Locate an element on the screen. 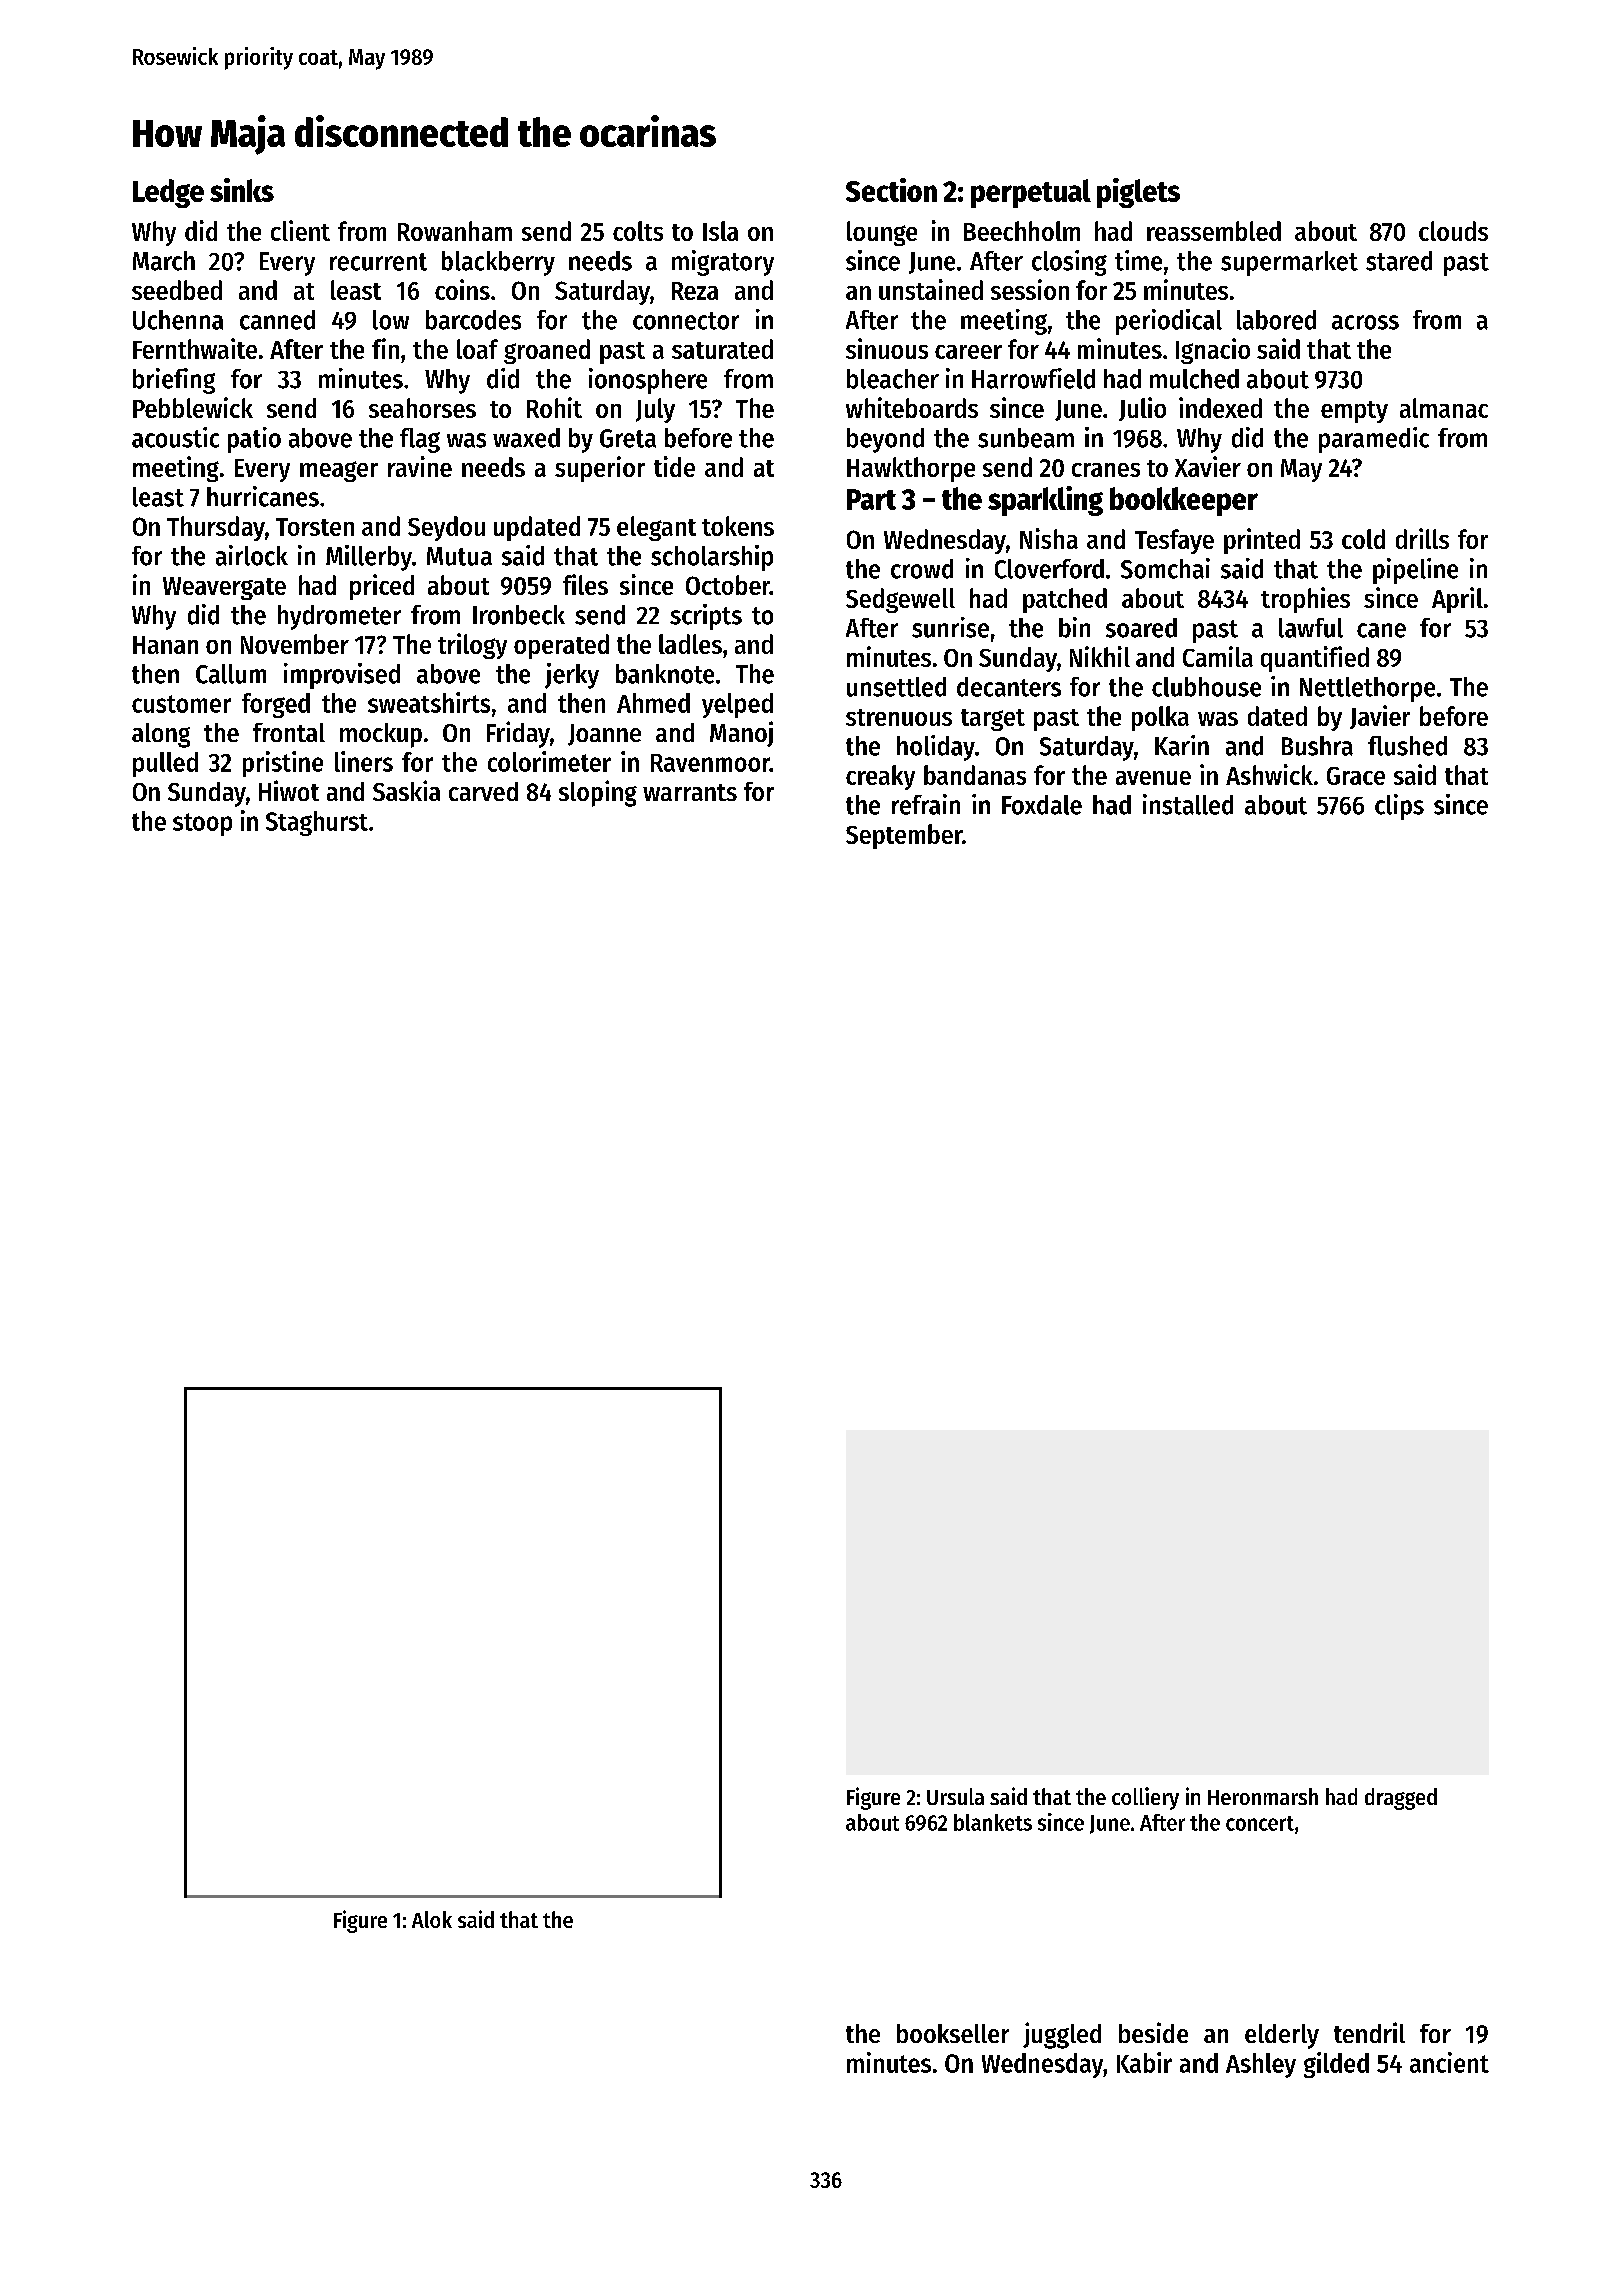  periodical is located at coordinates (1169, 322).
